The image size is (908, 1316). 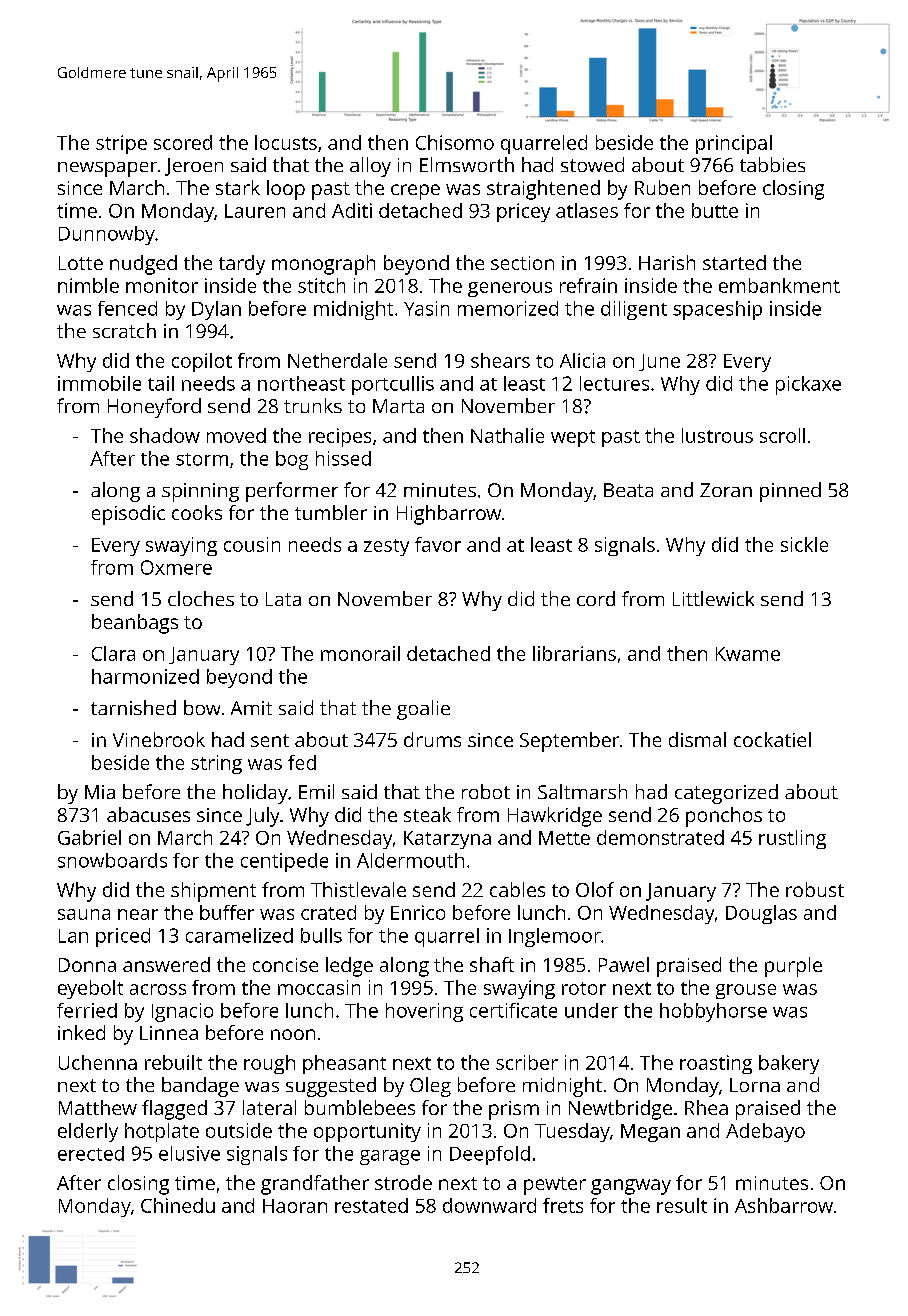 What do you see at coordinates (113, 653) in the page?
I see `Clara` at bounding box center [113, 653].
